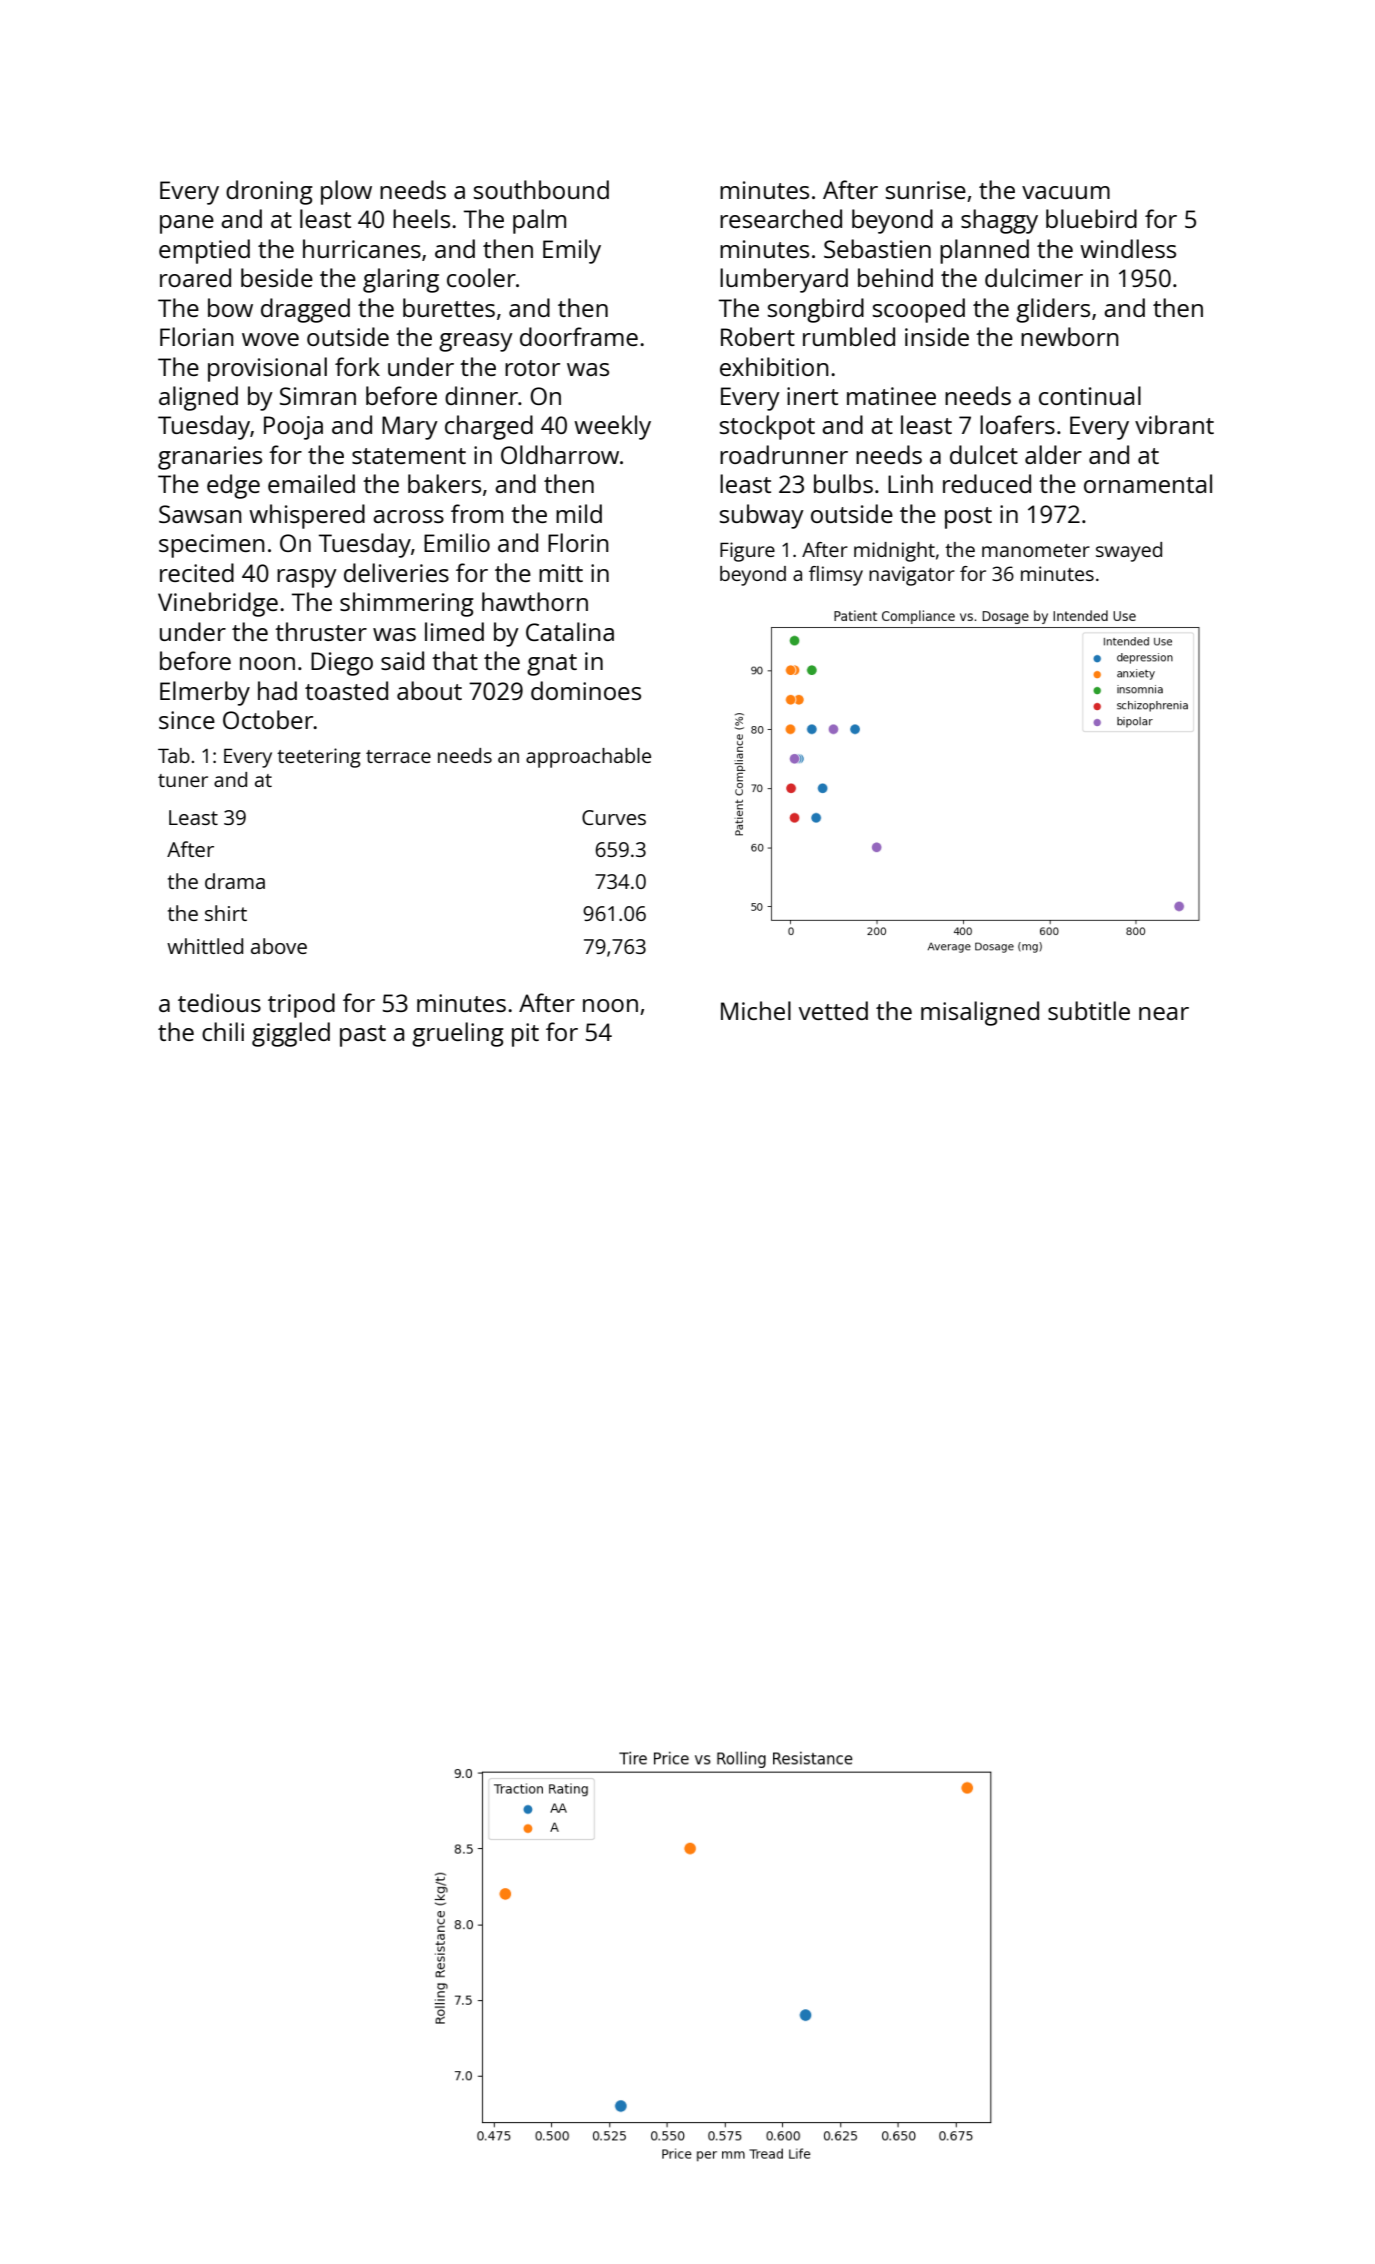 This document has height=2264, width=1375. I want to click on giggled, so click(291, 1034).
